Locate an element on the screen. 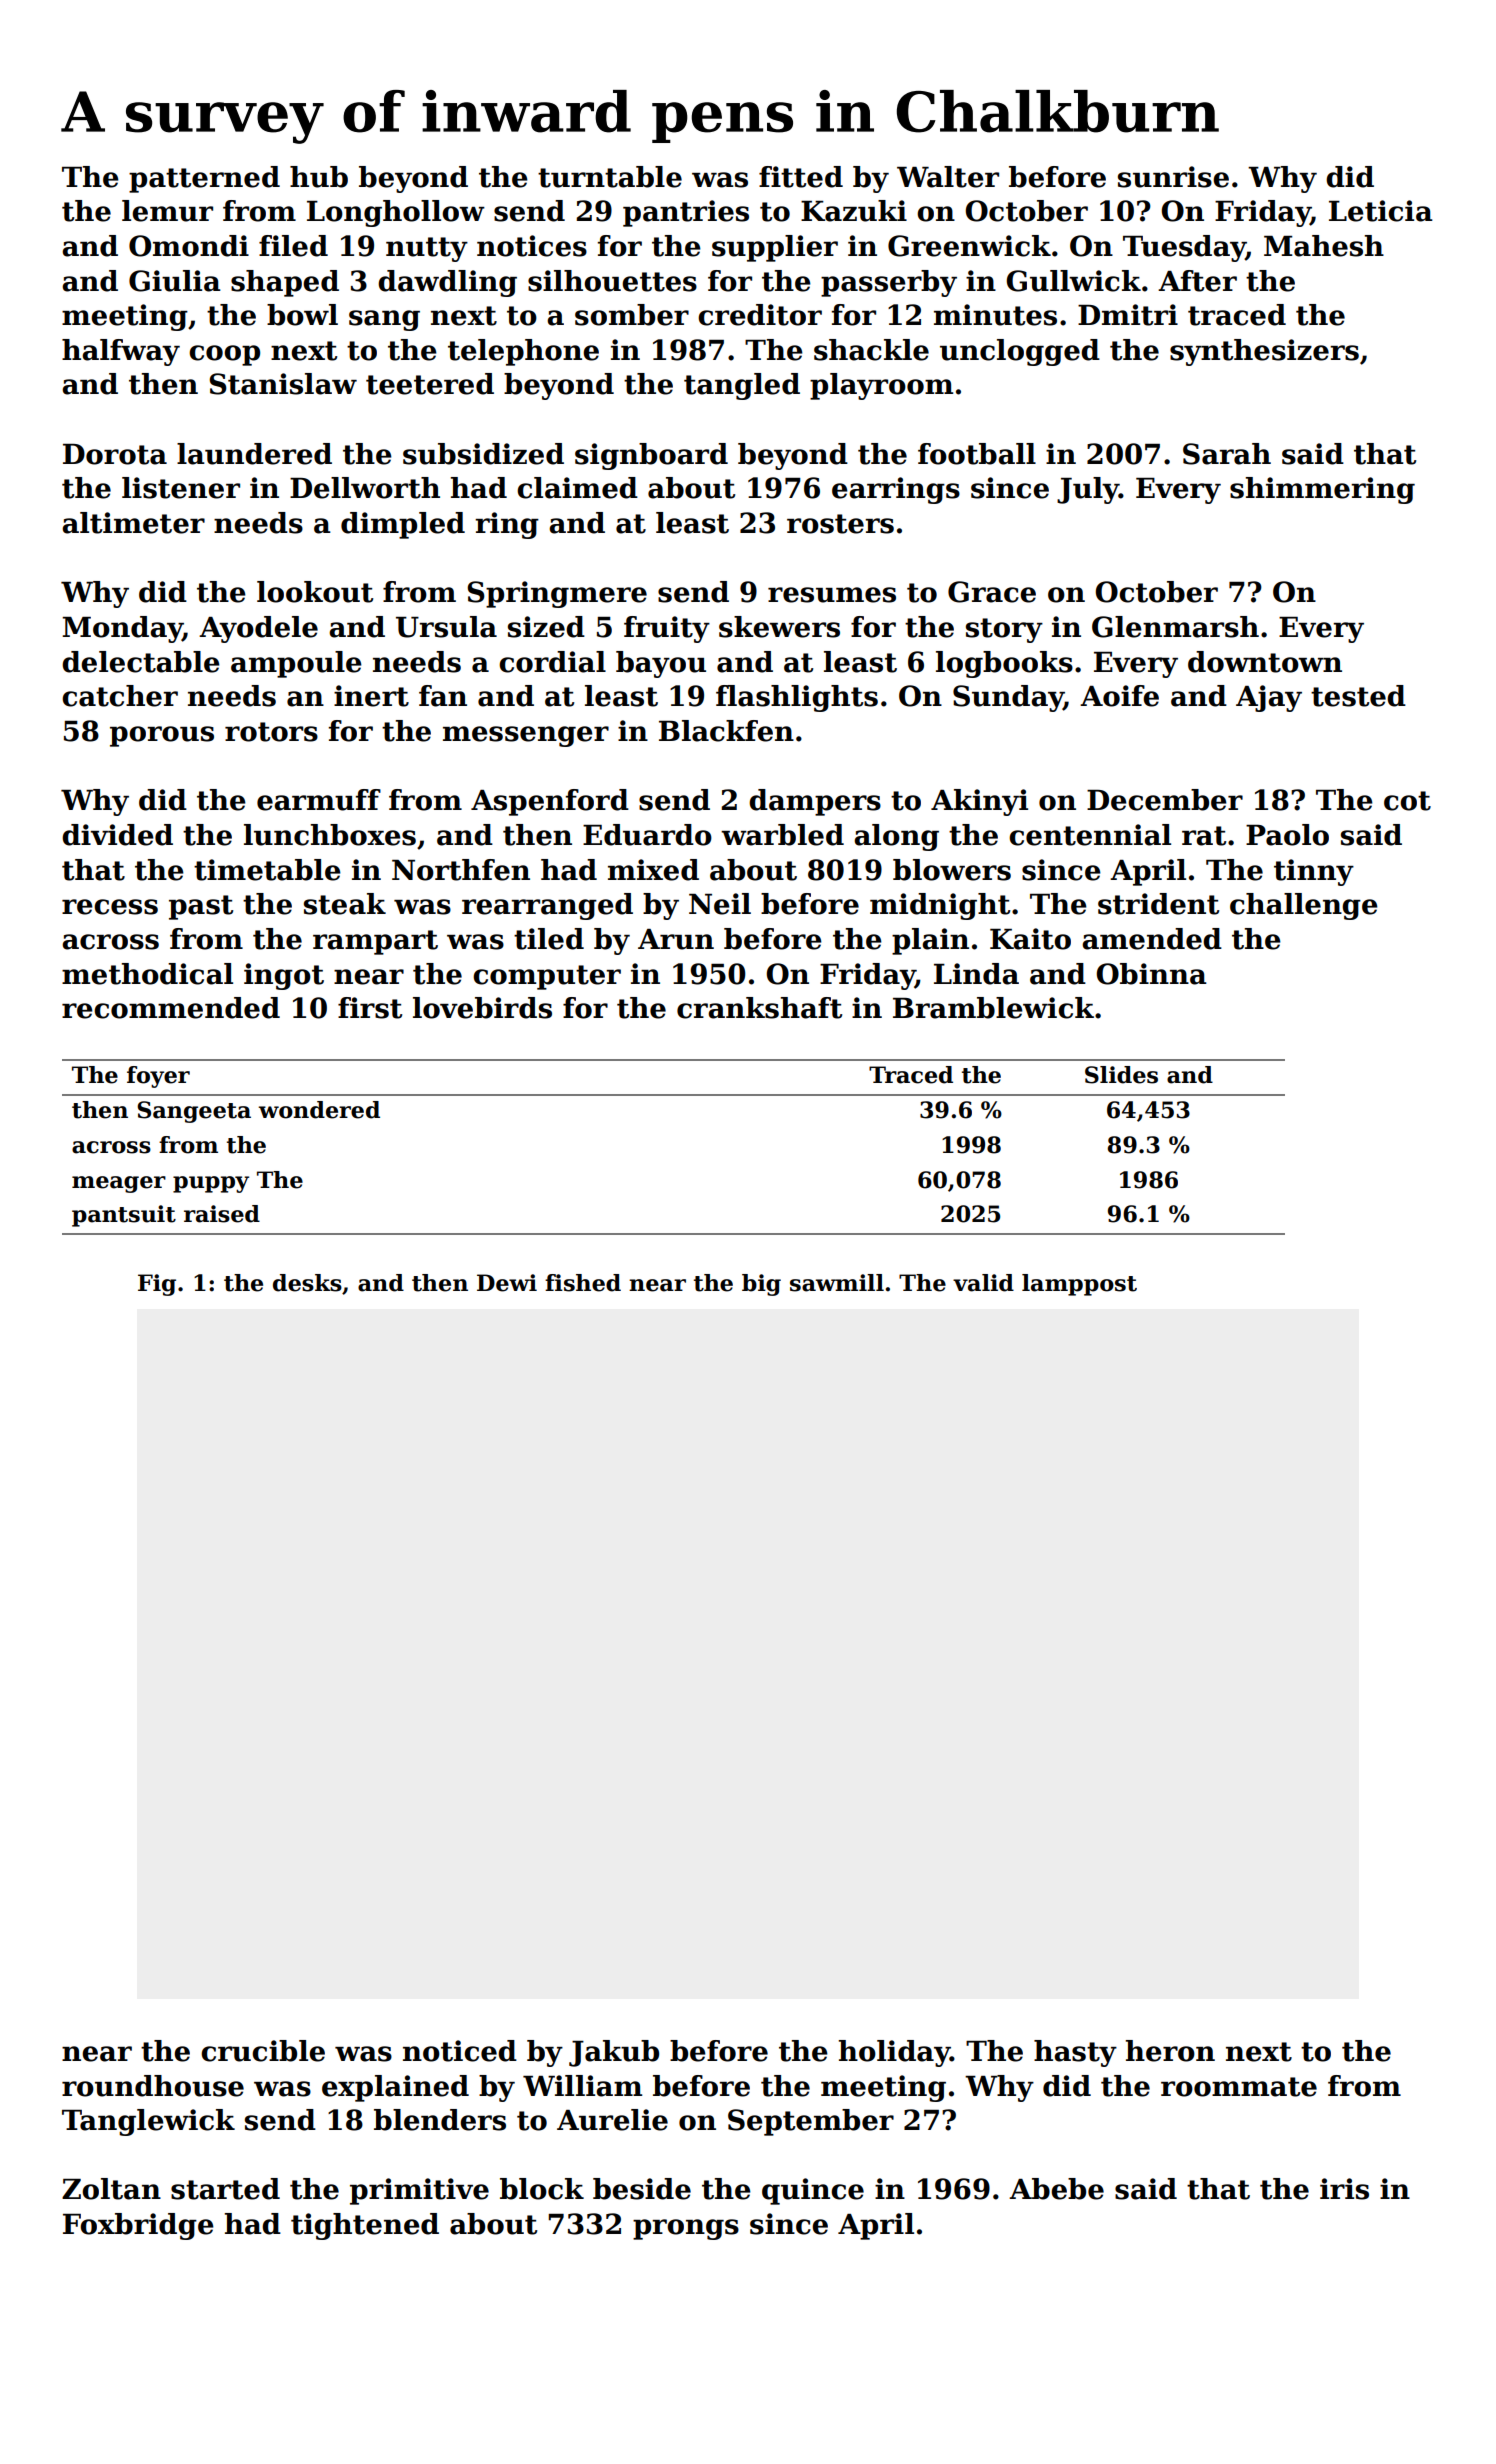 The height and width of the screenshot is (2464, 1496). primitive is located at coordinates (419, 2191).
